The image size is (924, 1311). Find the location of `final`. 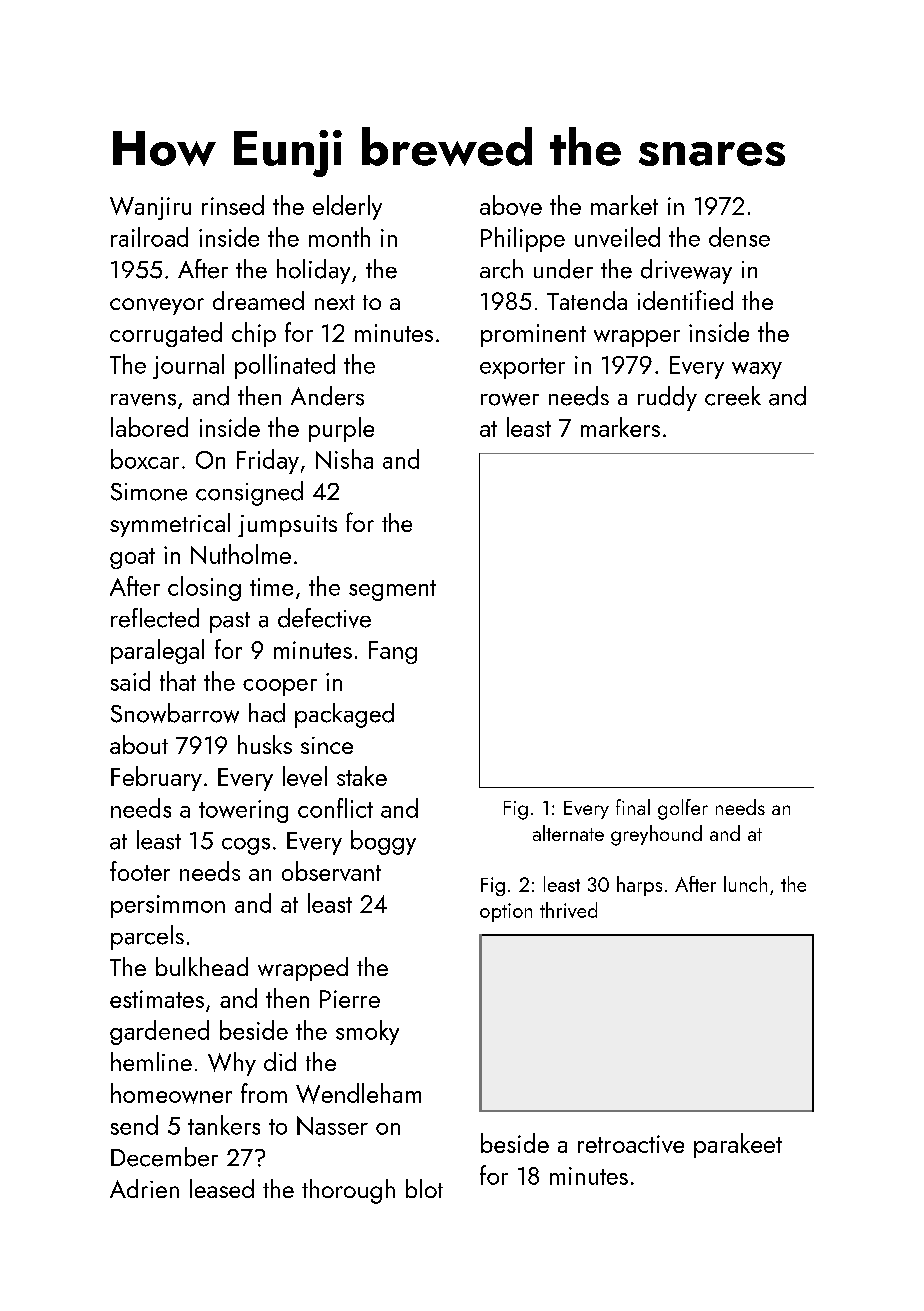

final is located at coordinates (633, 807).
